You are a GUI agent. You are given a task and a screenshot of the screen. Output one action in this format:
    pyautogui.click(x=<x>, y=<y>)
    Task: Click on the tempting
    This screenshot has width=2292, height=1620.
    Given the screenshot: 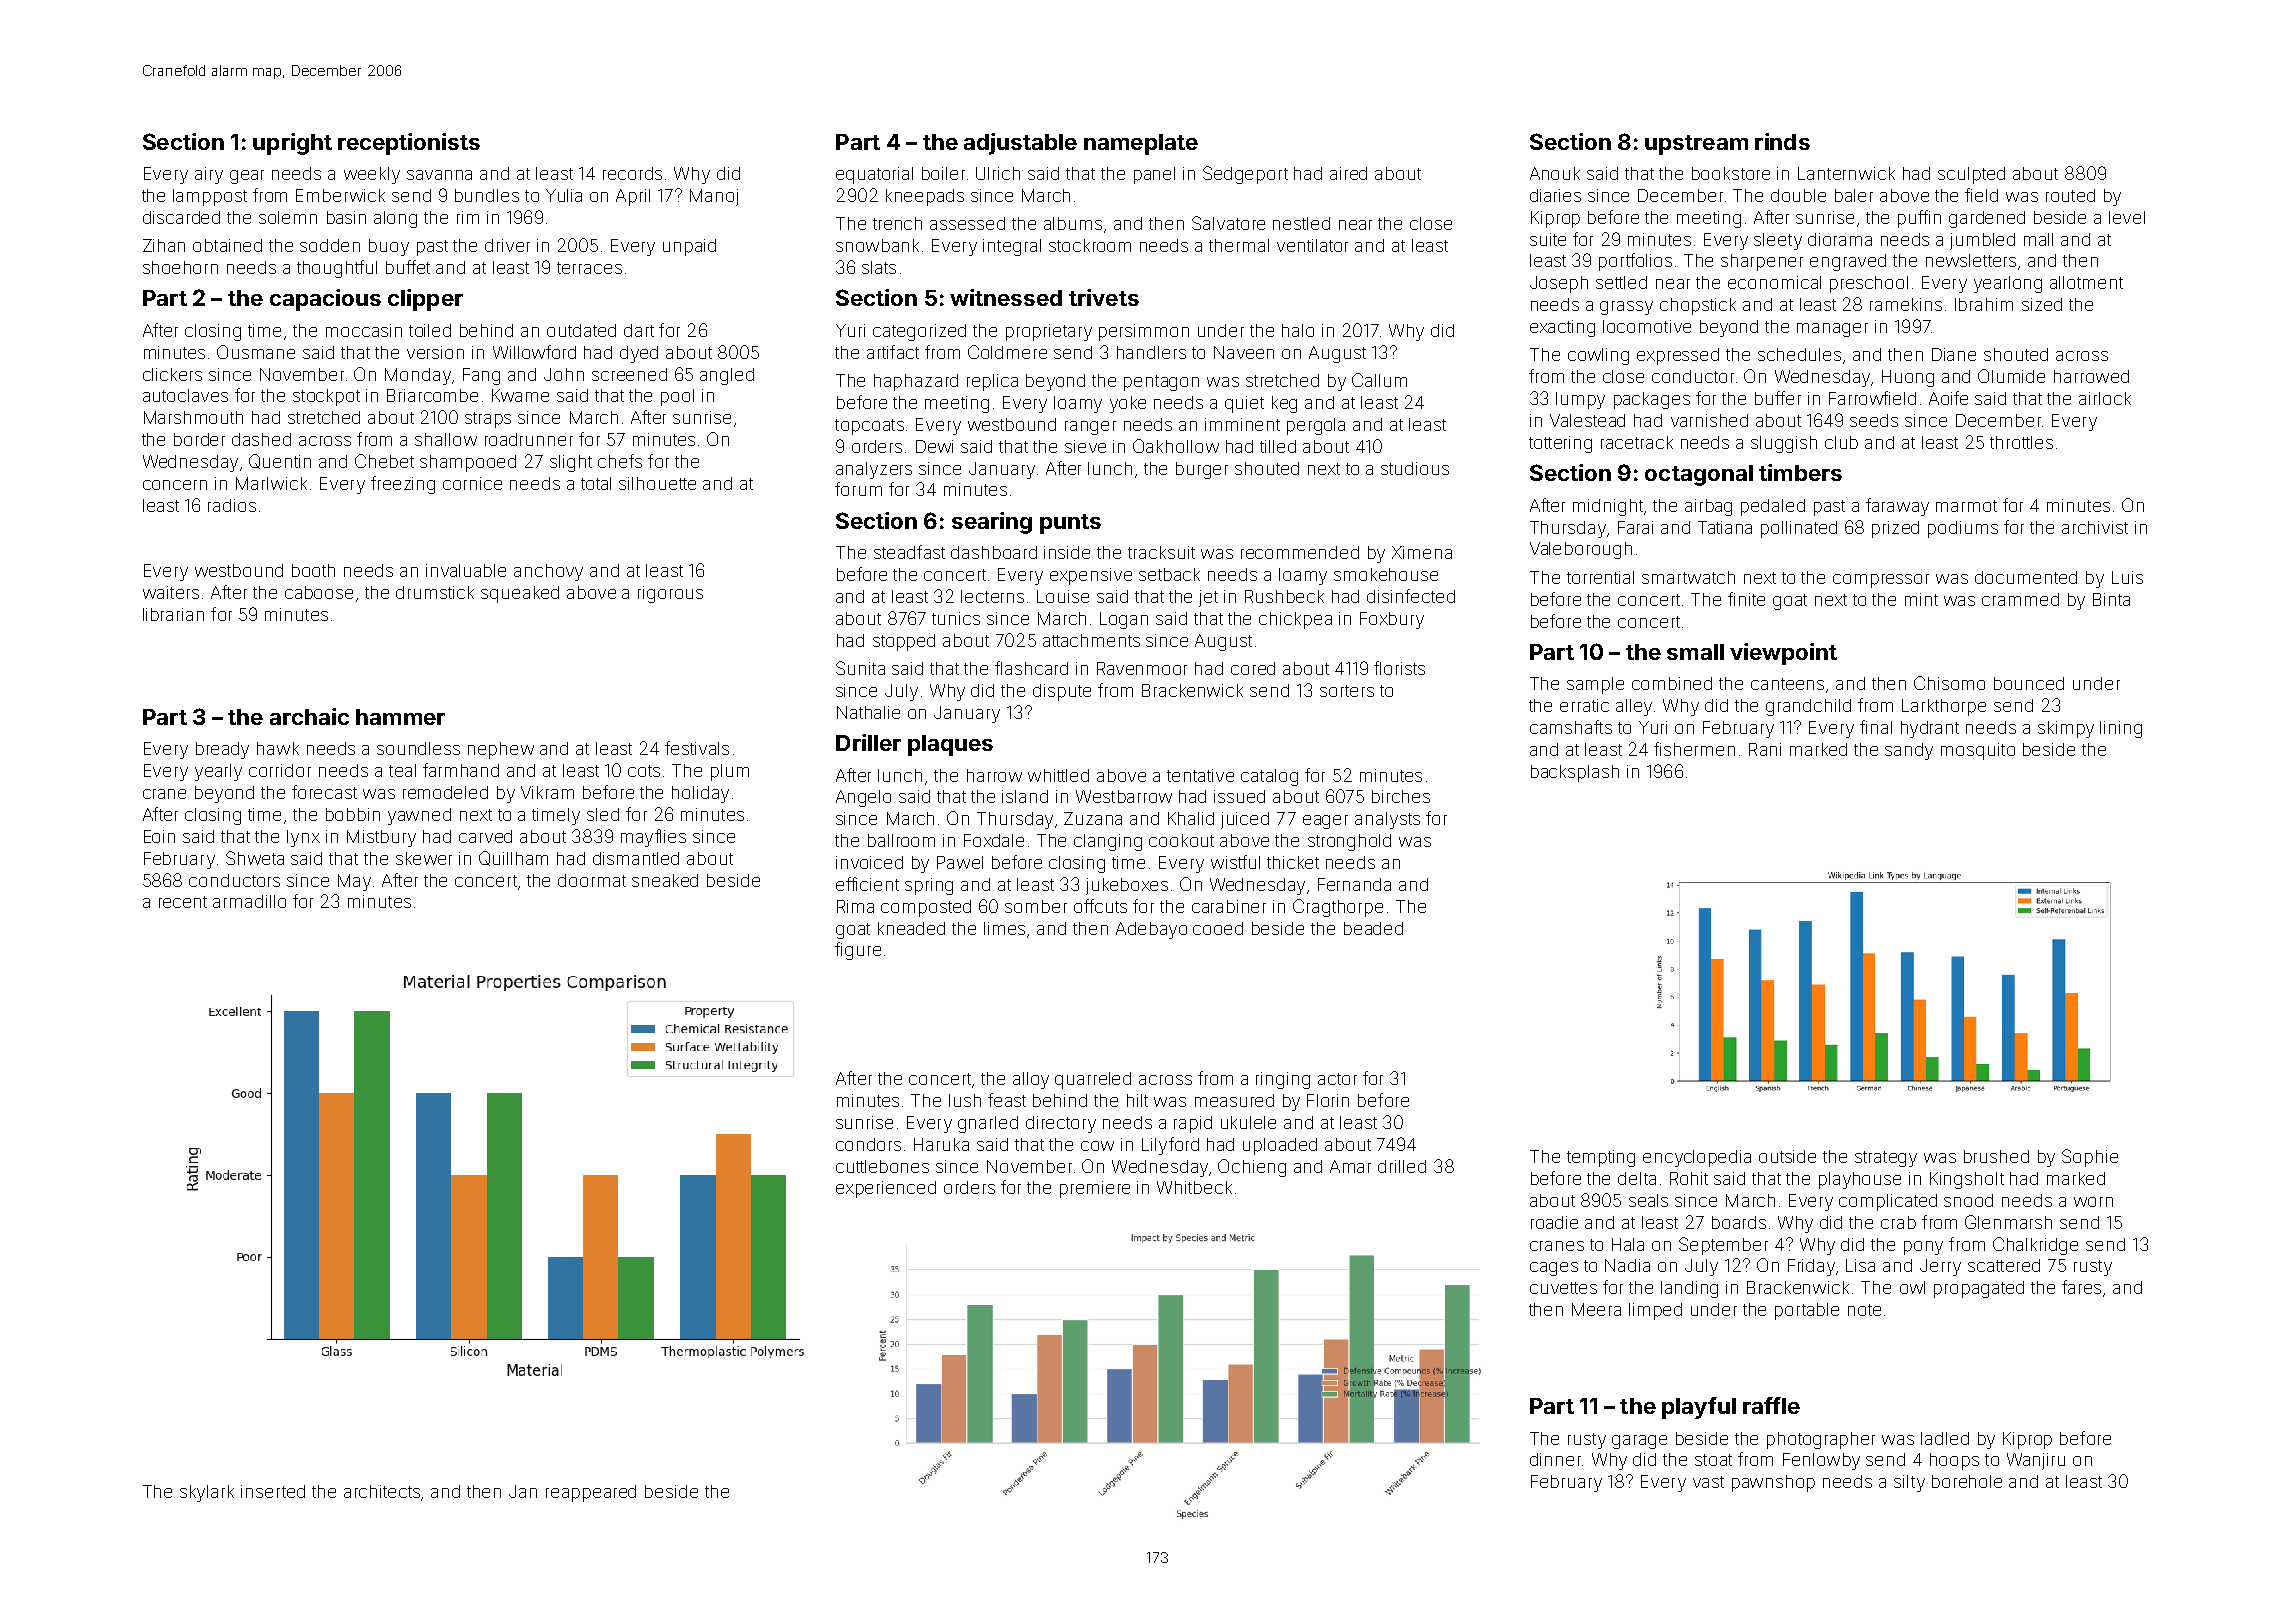 What is the action you would take?
    pyautogui.click(x=1601, y=1158)
